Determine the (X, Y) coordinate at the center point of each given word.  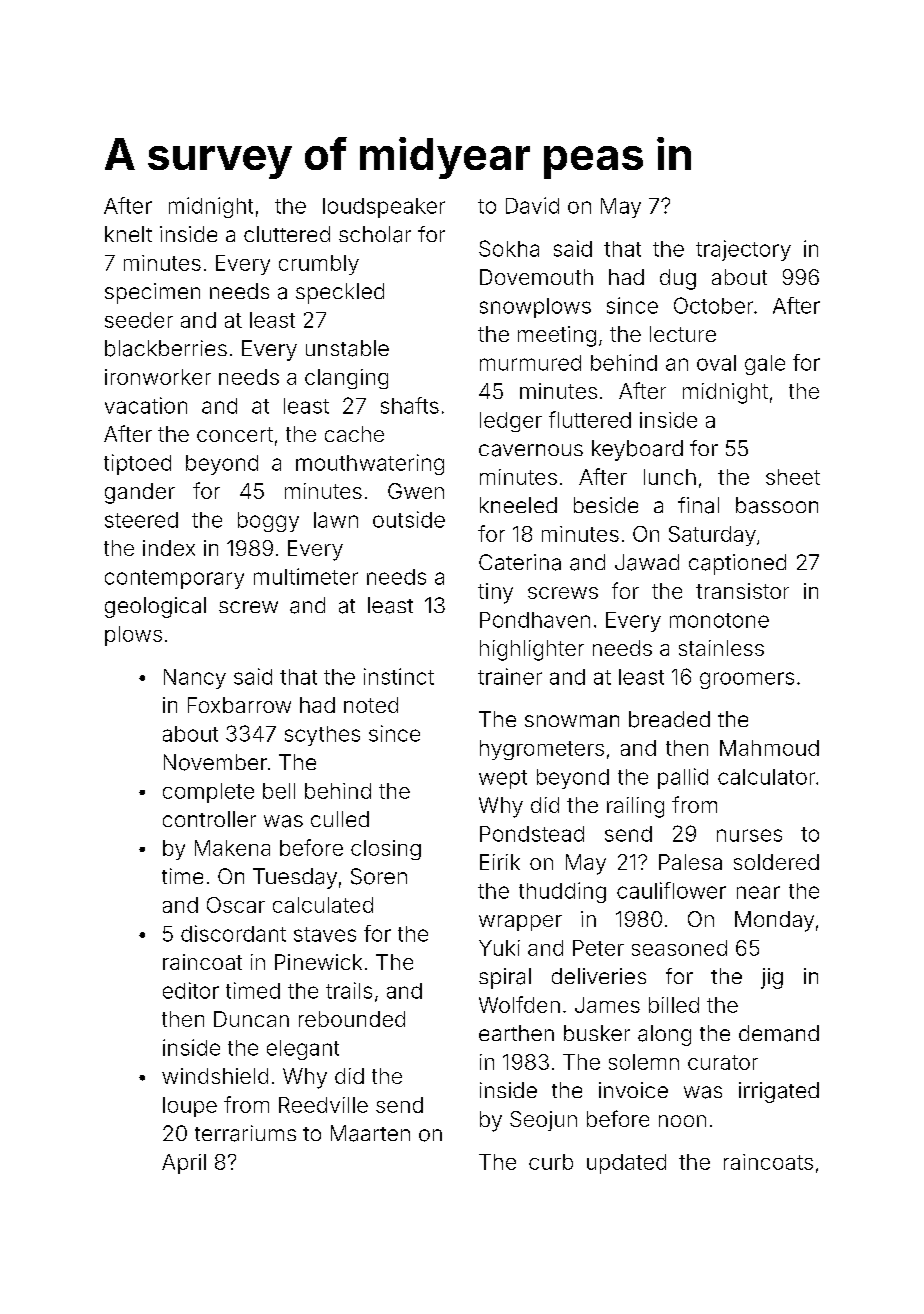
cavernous (531, 450)
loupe (190, 1107)
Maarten (370, 1133)
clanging (346, 379)
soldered (776, 862)
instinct (399, 676)
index (169, 548)
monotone (719, 620)
